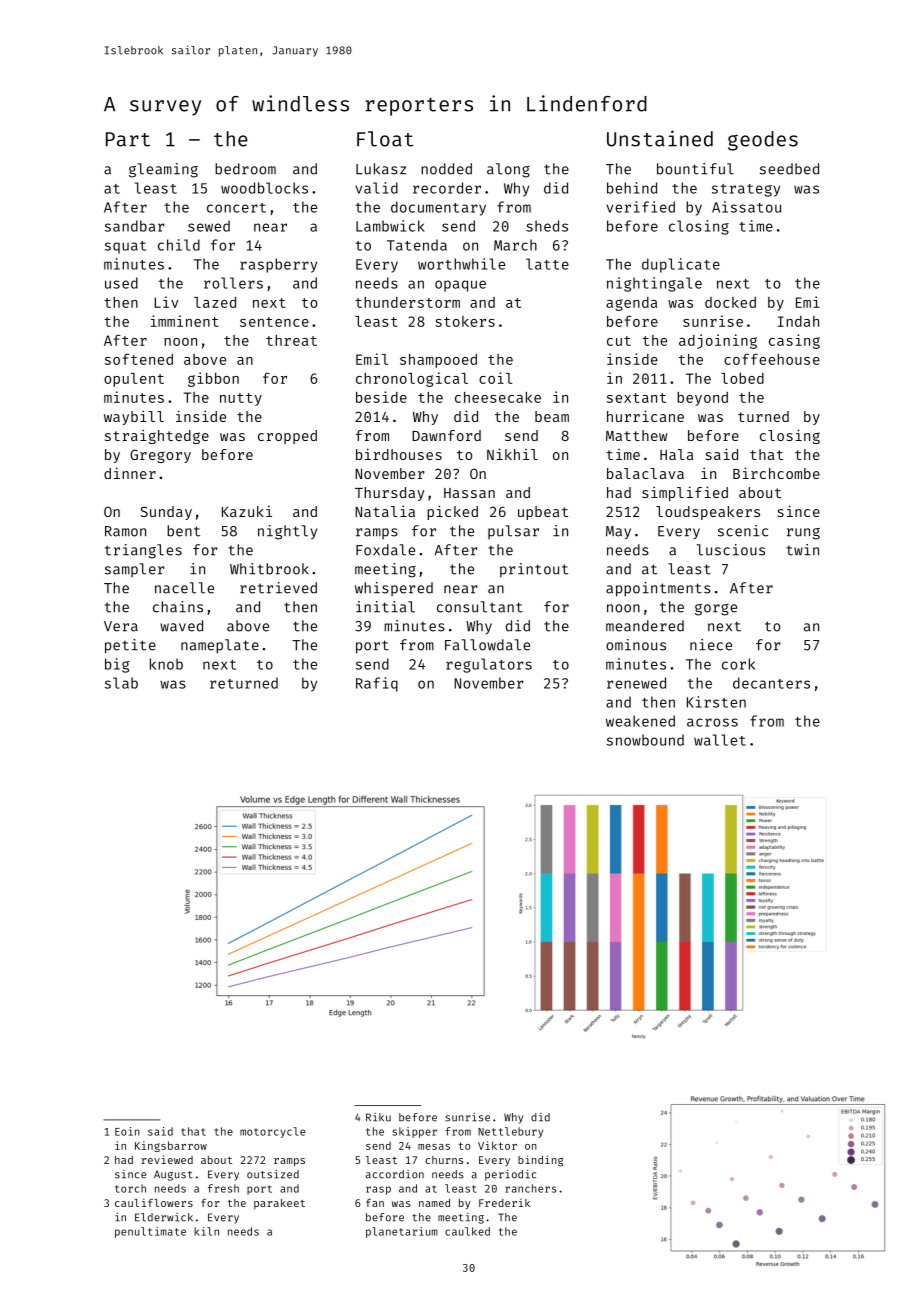  What do you see at coordinates (378, 1117) in the screenshot?
I see `Riku` at bounding box center [378, 1117].
